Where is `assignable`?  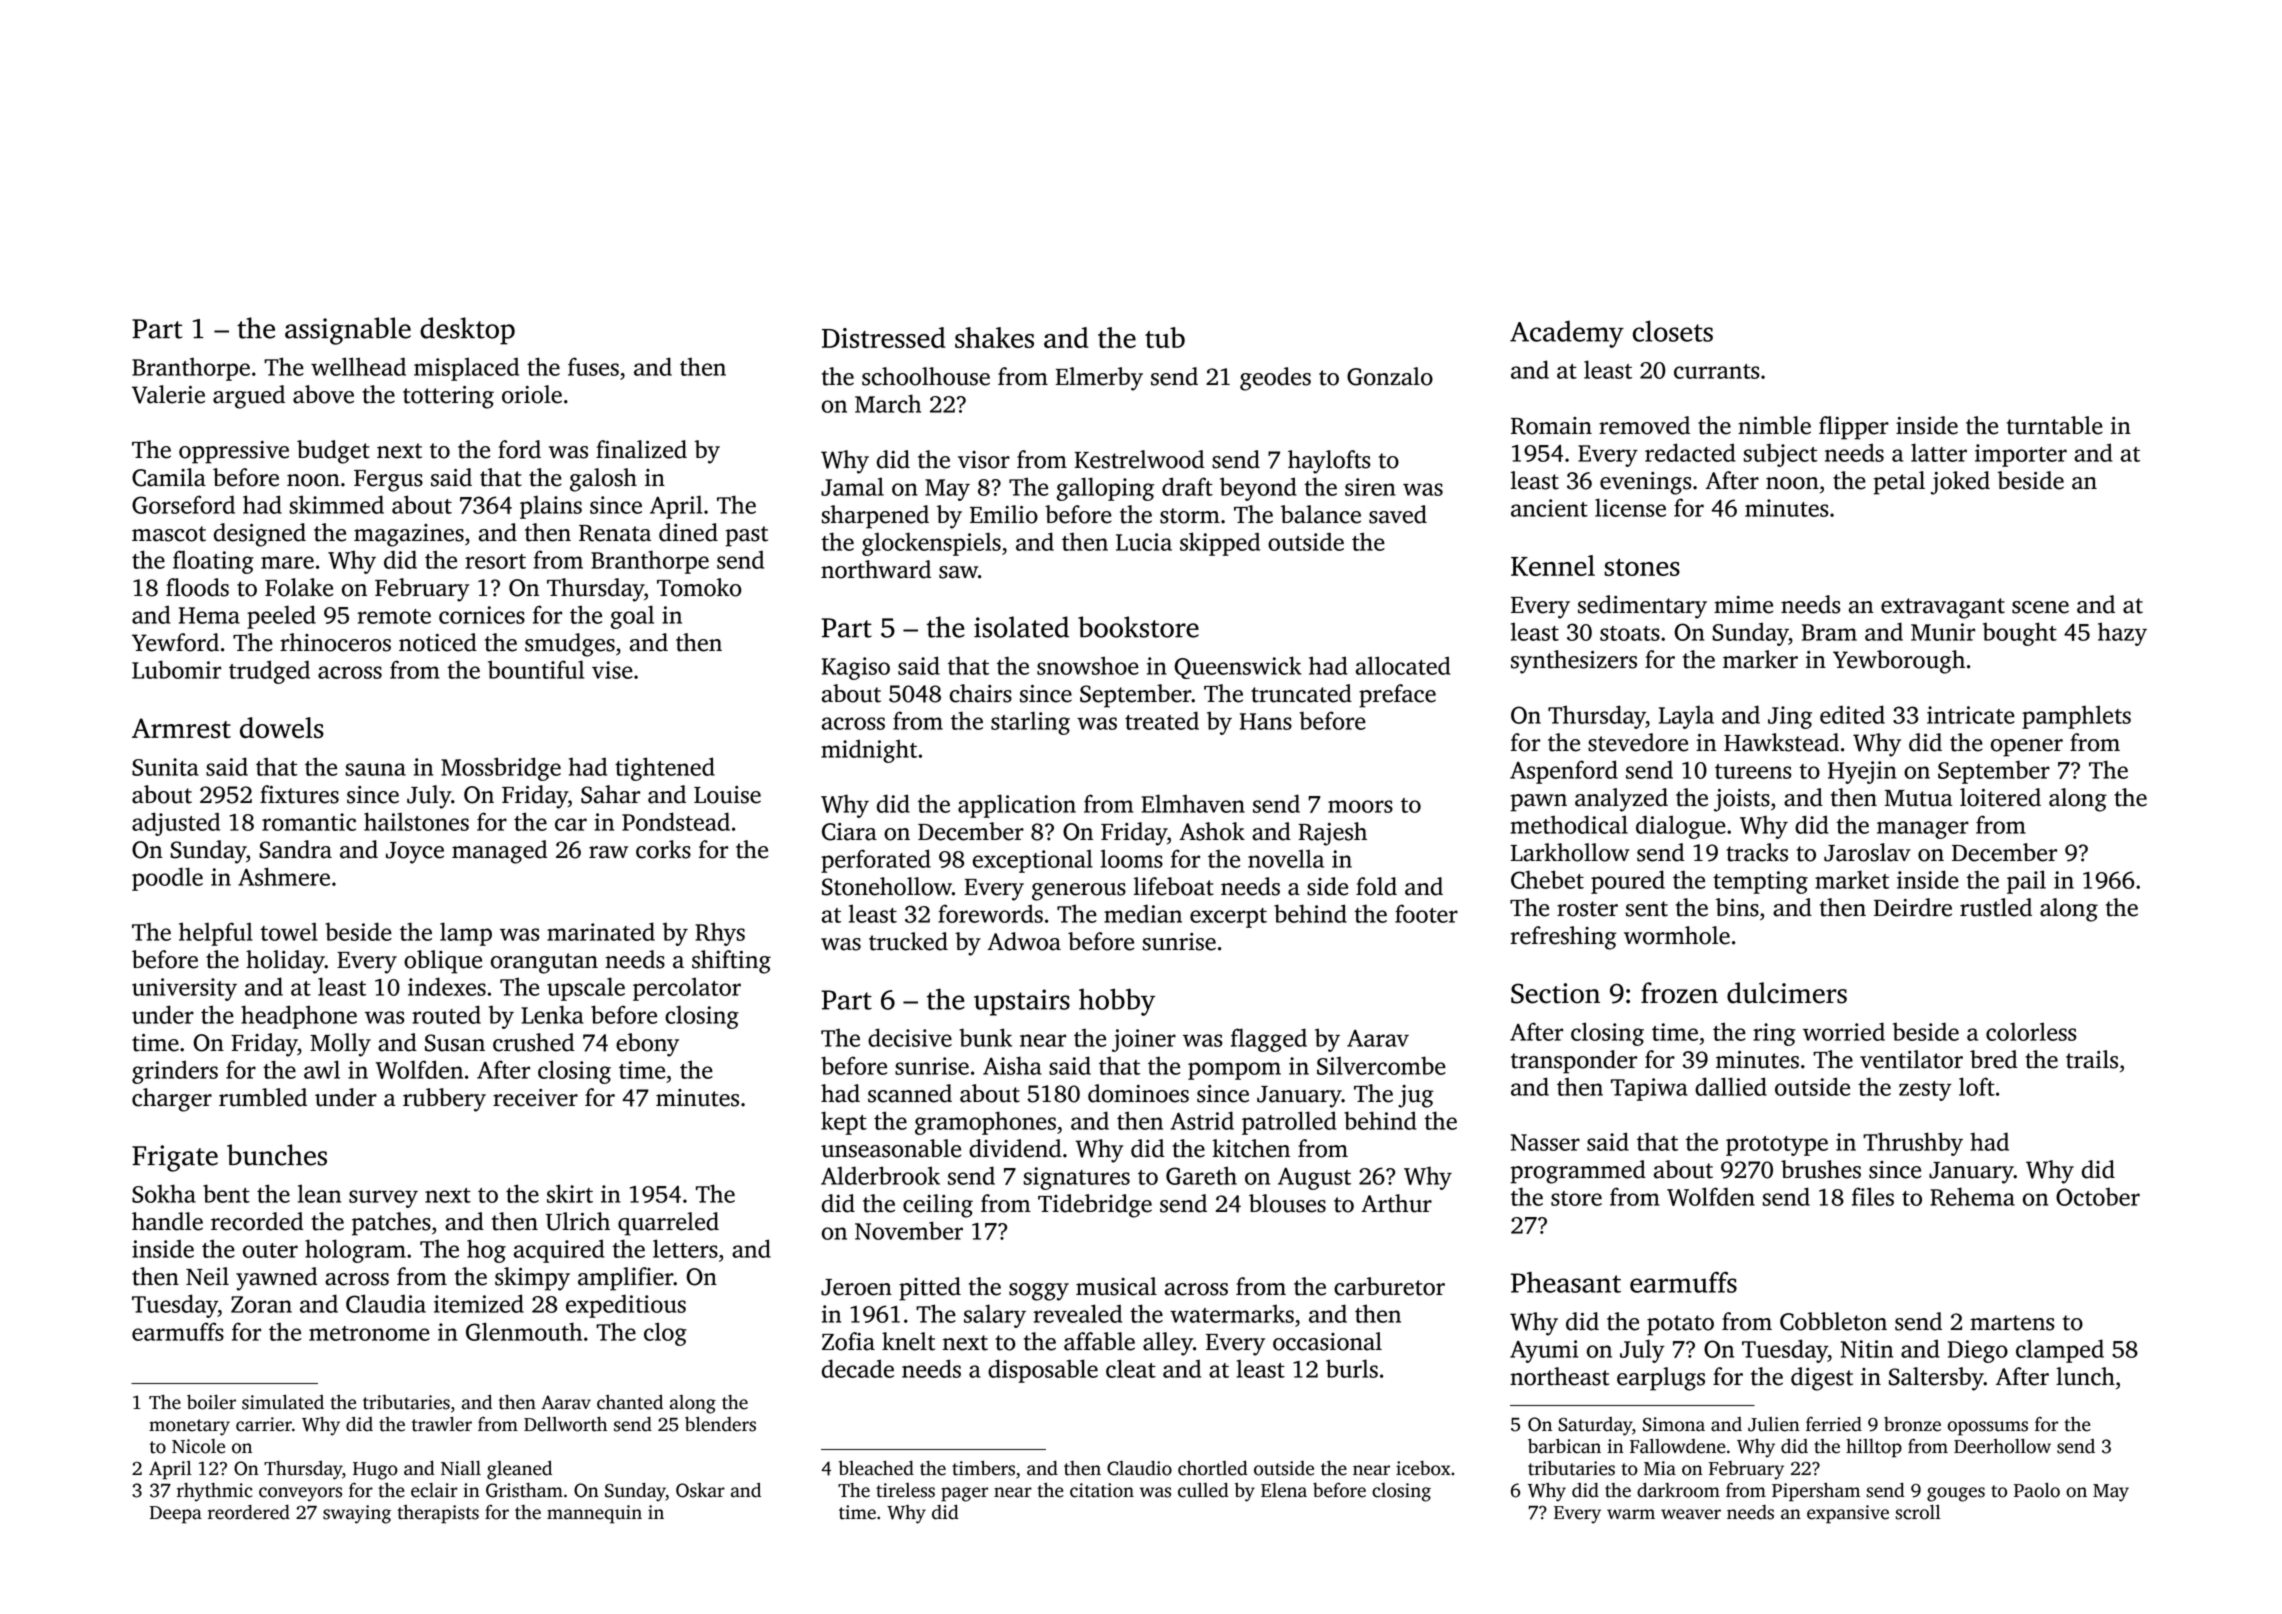 assignable is located at coordinates (348, 331).
